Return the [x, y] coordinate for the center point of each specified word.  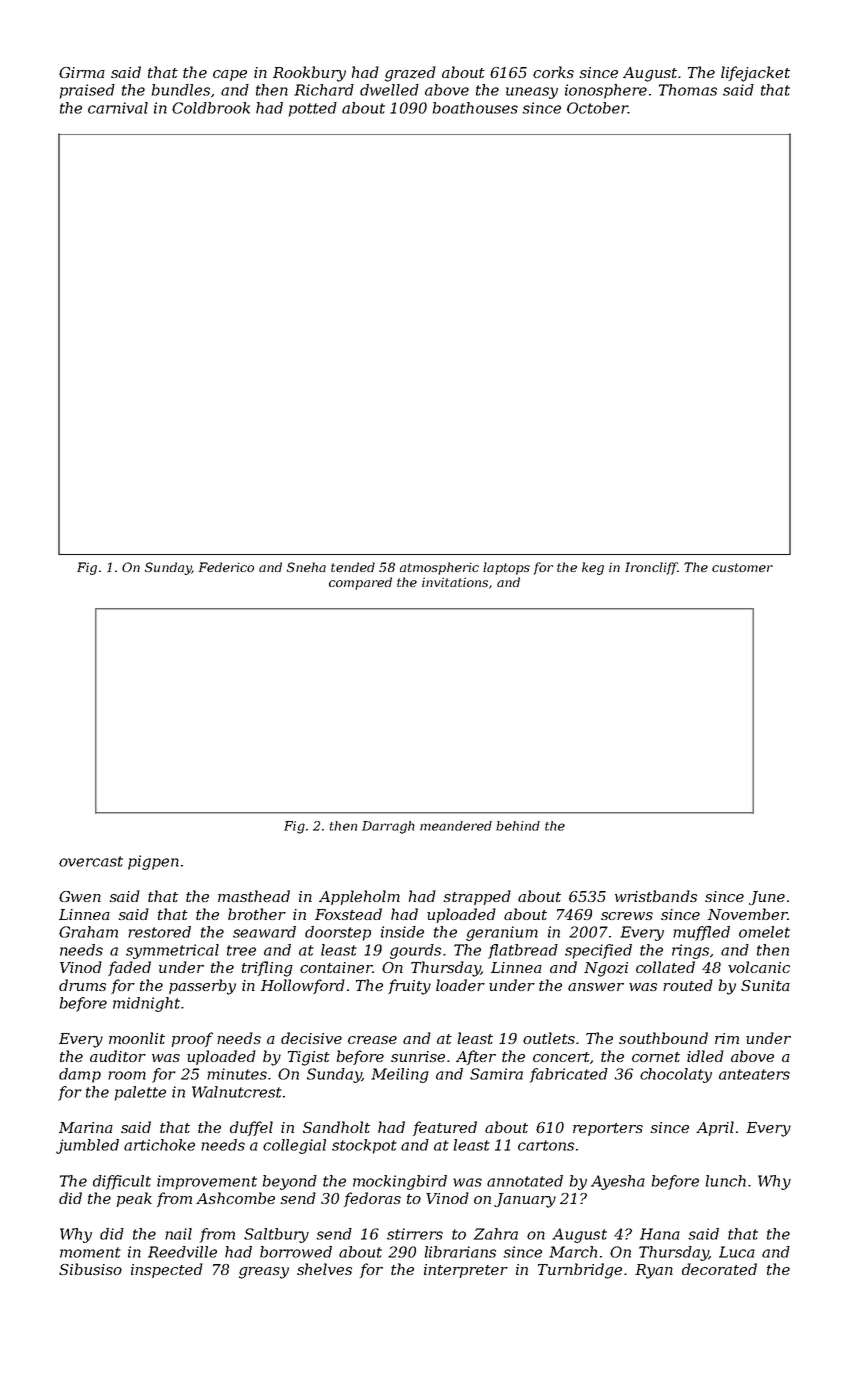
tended [353, 567]
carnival [118, 108]
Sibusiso [90, 1269]
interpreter [466, 1271]
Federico [226, 567]
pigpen [153, 862]
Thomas [688, 90]
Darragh [388, 827]
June [767, 898]
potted [313, 109]
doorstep [338, 933]
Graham [88, 932]
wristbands [656, 896]
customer [742, 567]
